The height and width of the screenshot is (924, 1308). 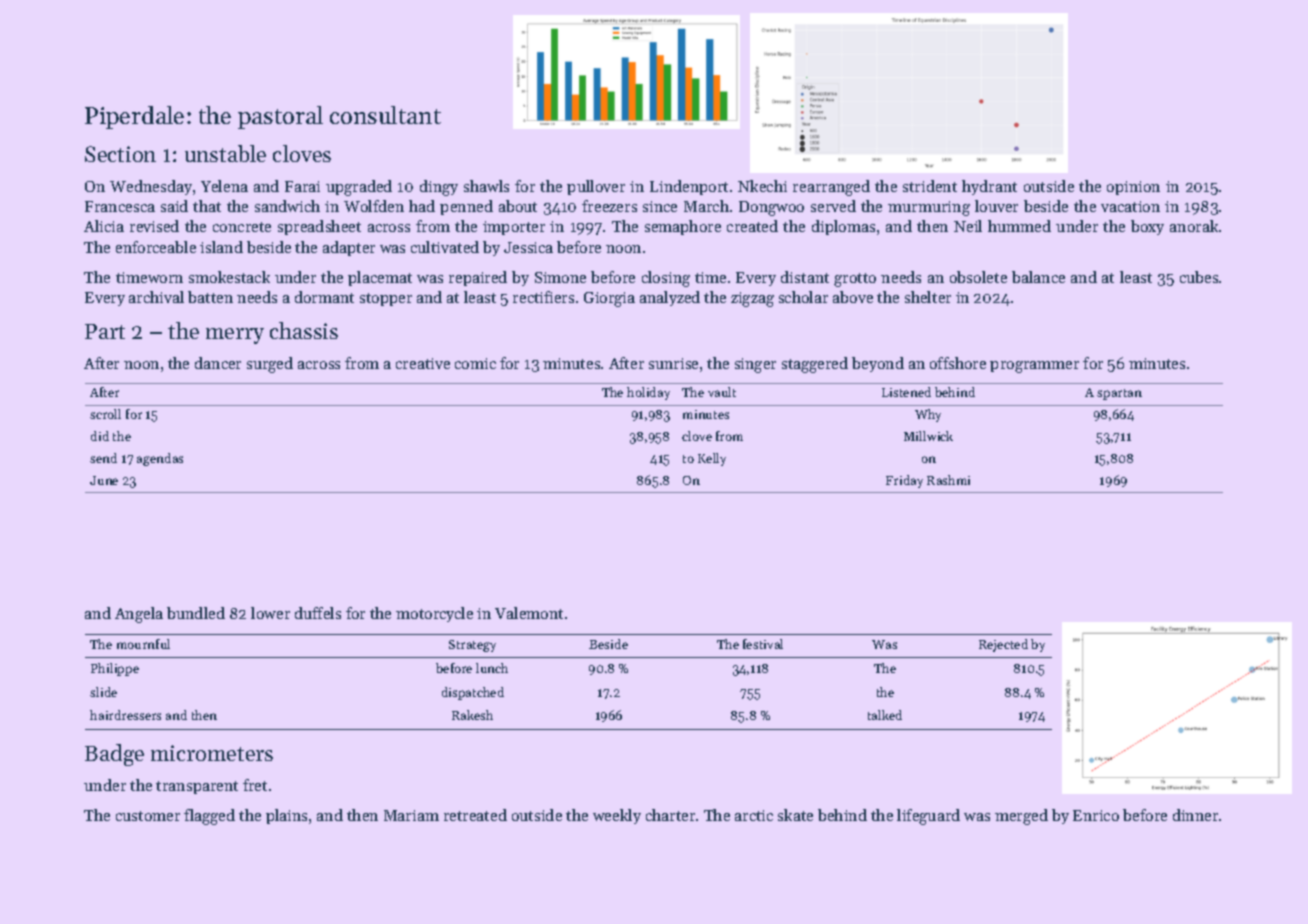 I want to click on semaphore, so click(x=683, y=227).
